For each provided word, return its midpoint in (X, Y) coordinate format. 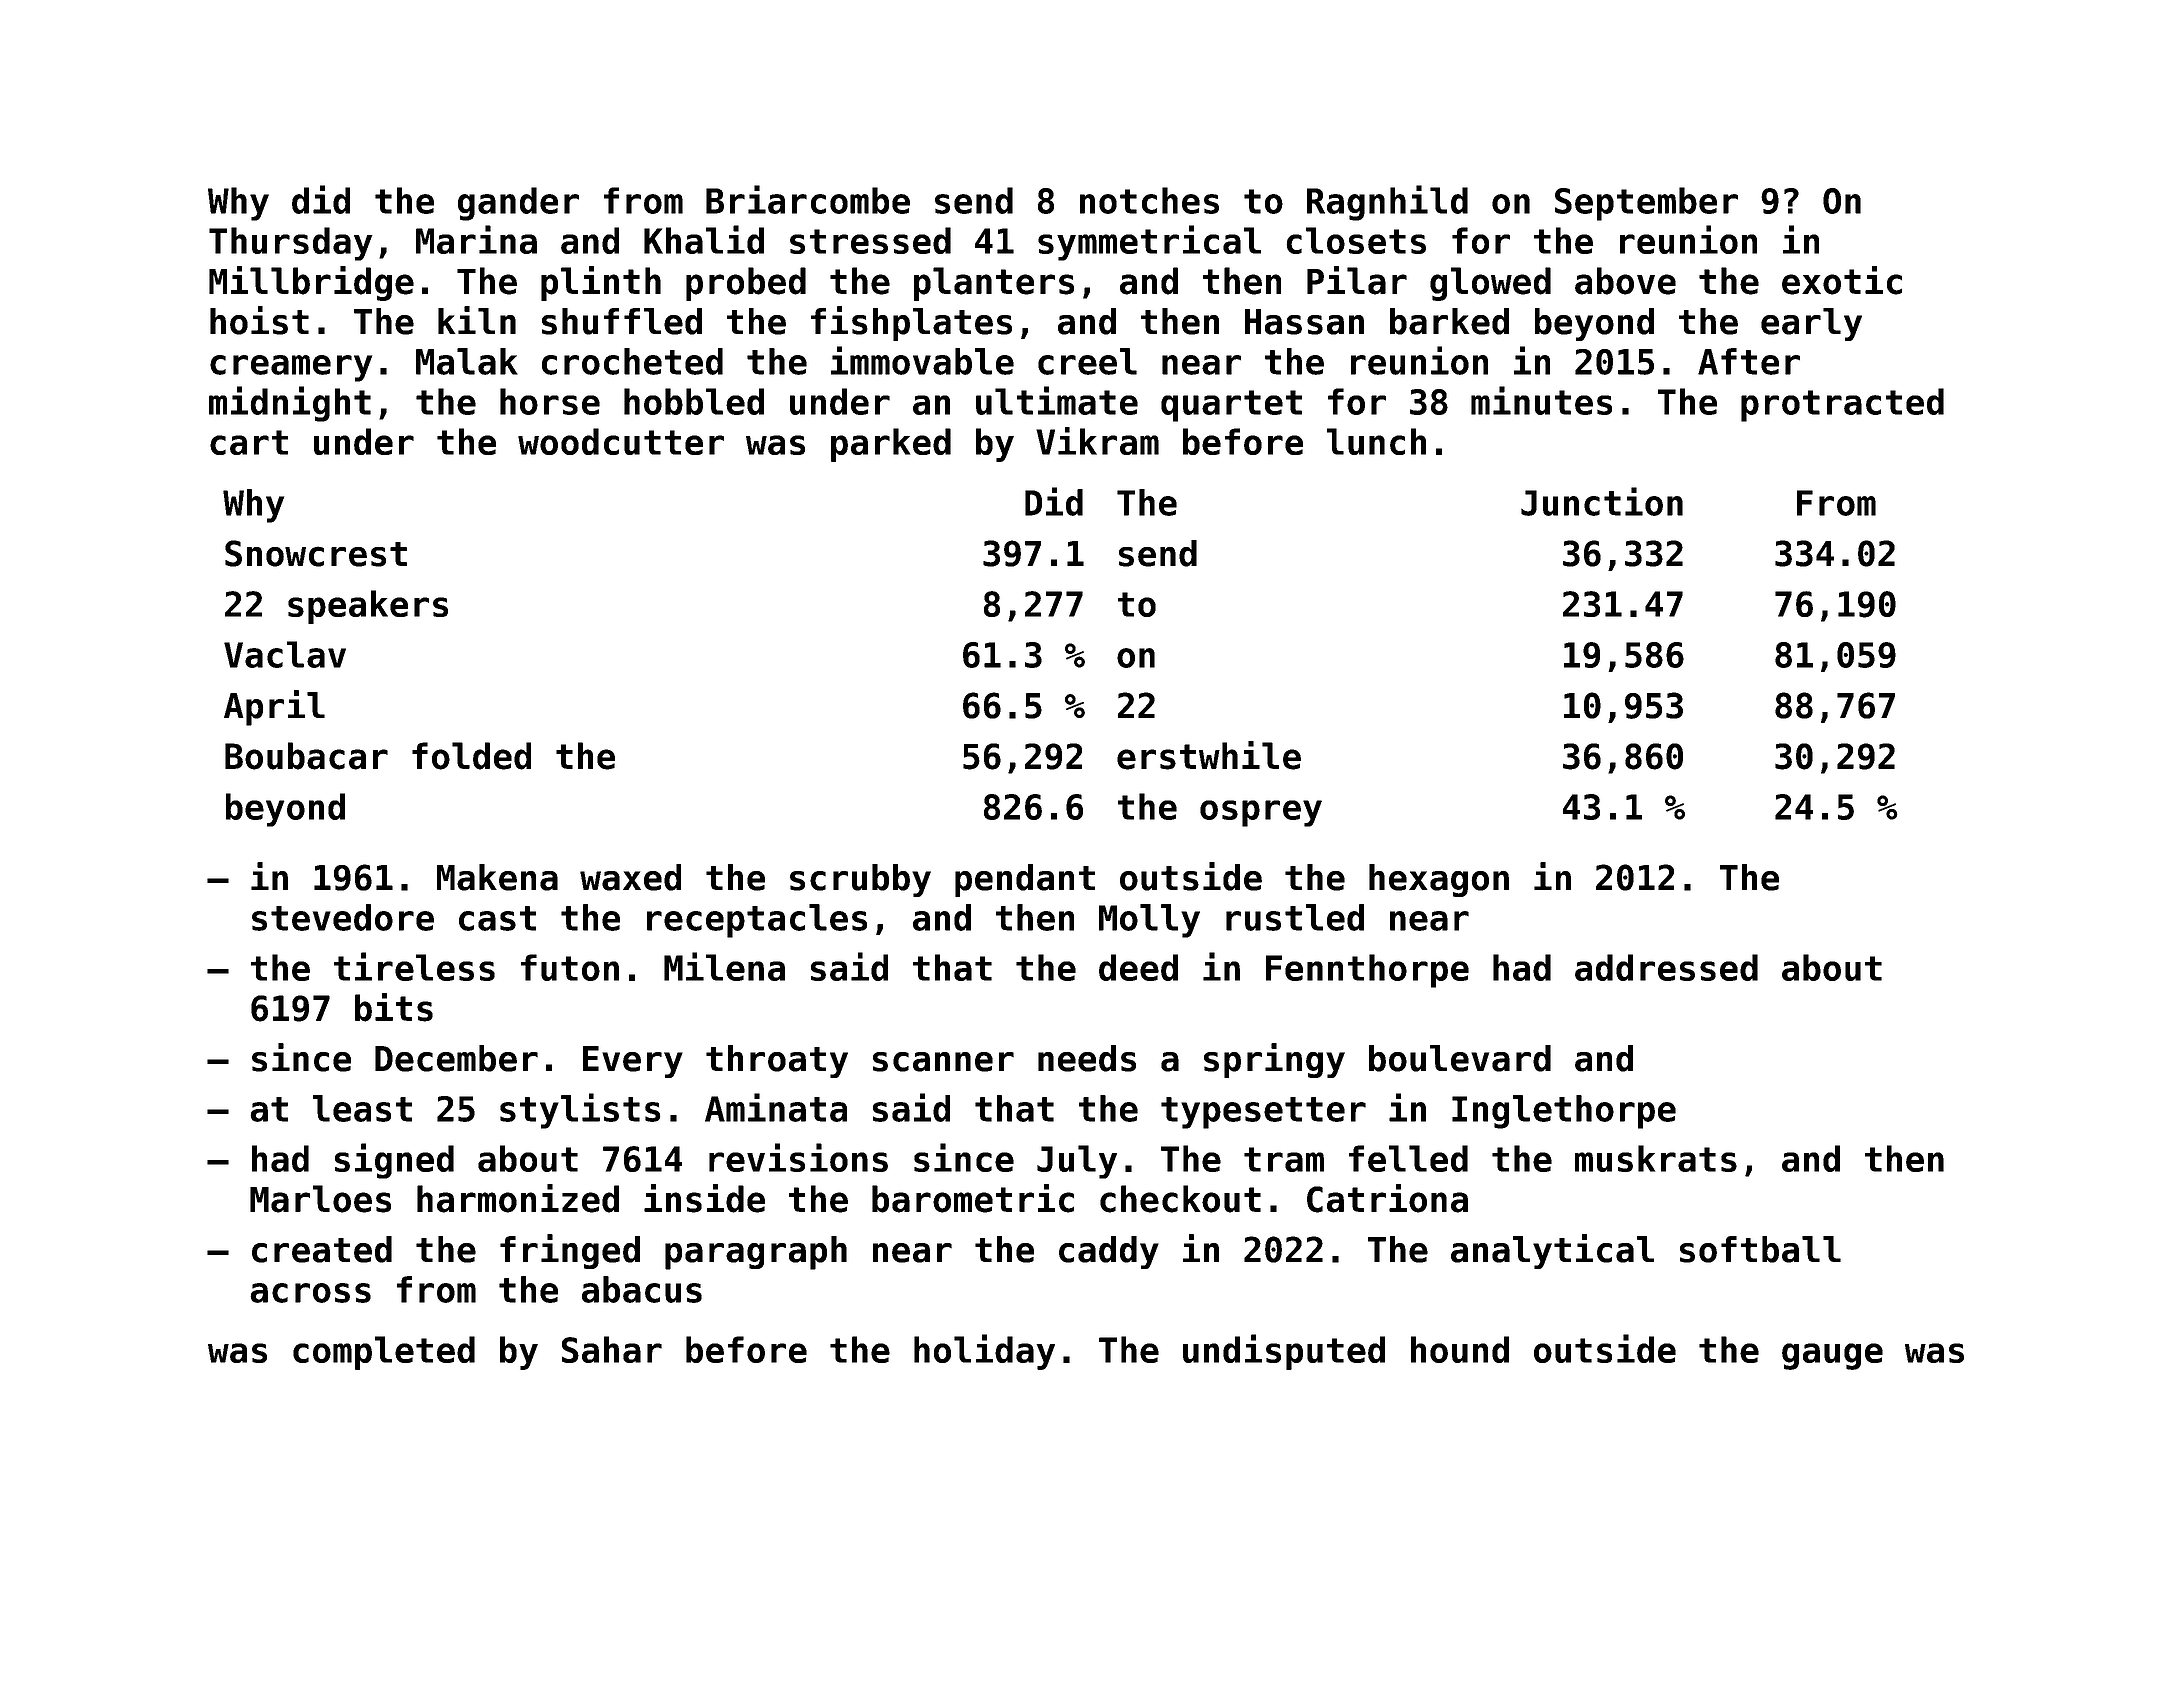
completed (384, 1353)
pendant (1025, 880)
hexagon (1439, 880)
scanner (943, 1062)
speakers (368, 607)
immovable (922, 360)
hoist (259, 320)
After (1749, 361)
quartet (1231, 406)
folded (471, 756)
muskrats (1656, 1158)
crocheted (632, 361)
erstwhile (1209, 755)
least (362, 1108)
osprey (1261, 813)
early (1811, 324)
